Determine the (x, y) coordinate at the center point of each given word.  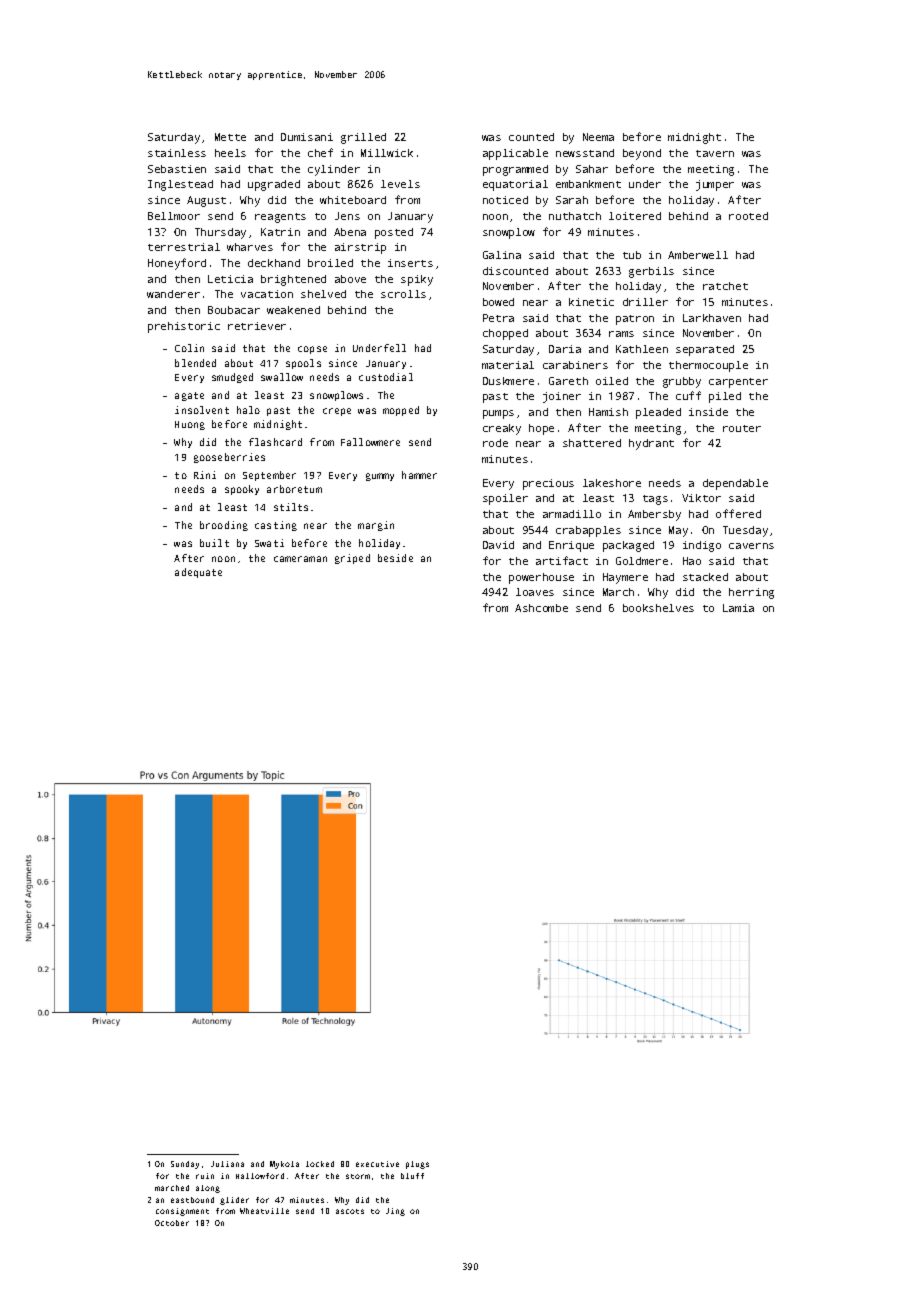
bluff (412, 1176)
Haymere (625, 578)
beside (395, 558)
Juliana (227, 1164)
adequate (198, 573)
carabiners (575, 365)
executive (377, 1164)
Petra (498, 318)
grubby (682, 382)
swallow (282, 377)
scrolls (403, 294)
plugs (417, 1165)
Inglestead (180, 185)
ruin (205, 1176)
